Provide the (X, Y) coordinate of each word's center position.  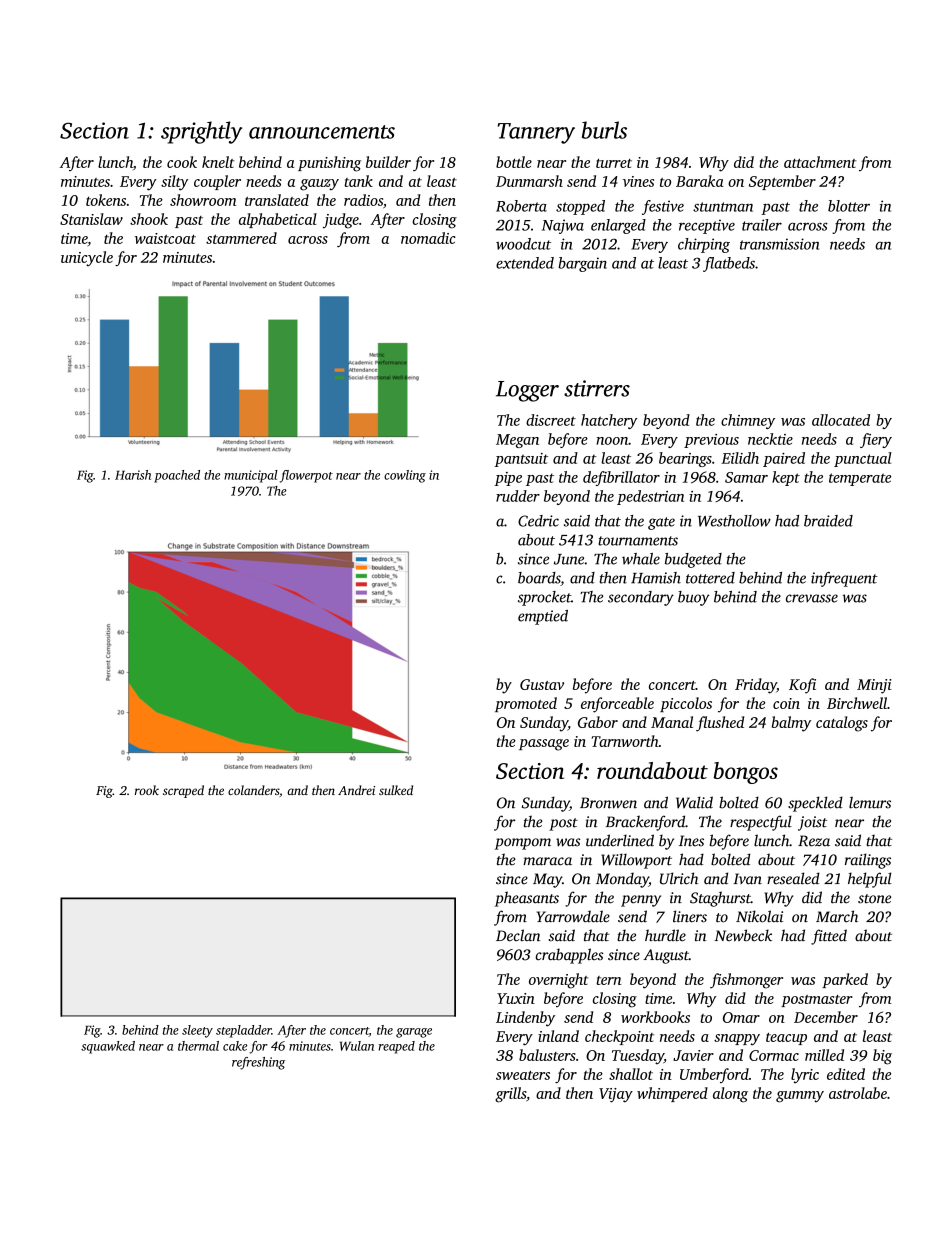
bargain (582, 264)
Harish (133, 475)
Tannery (536, 133)
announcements (322, 132)
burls (604, 130)
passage (544, 745)
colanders (253, 790)
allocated (841, 420)
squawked (108, 1047)
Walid (694, 802)
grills (510, 1095)
